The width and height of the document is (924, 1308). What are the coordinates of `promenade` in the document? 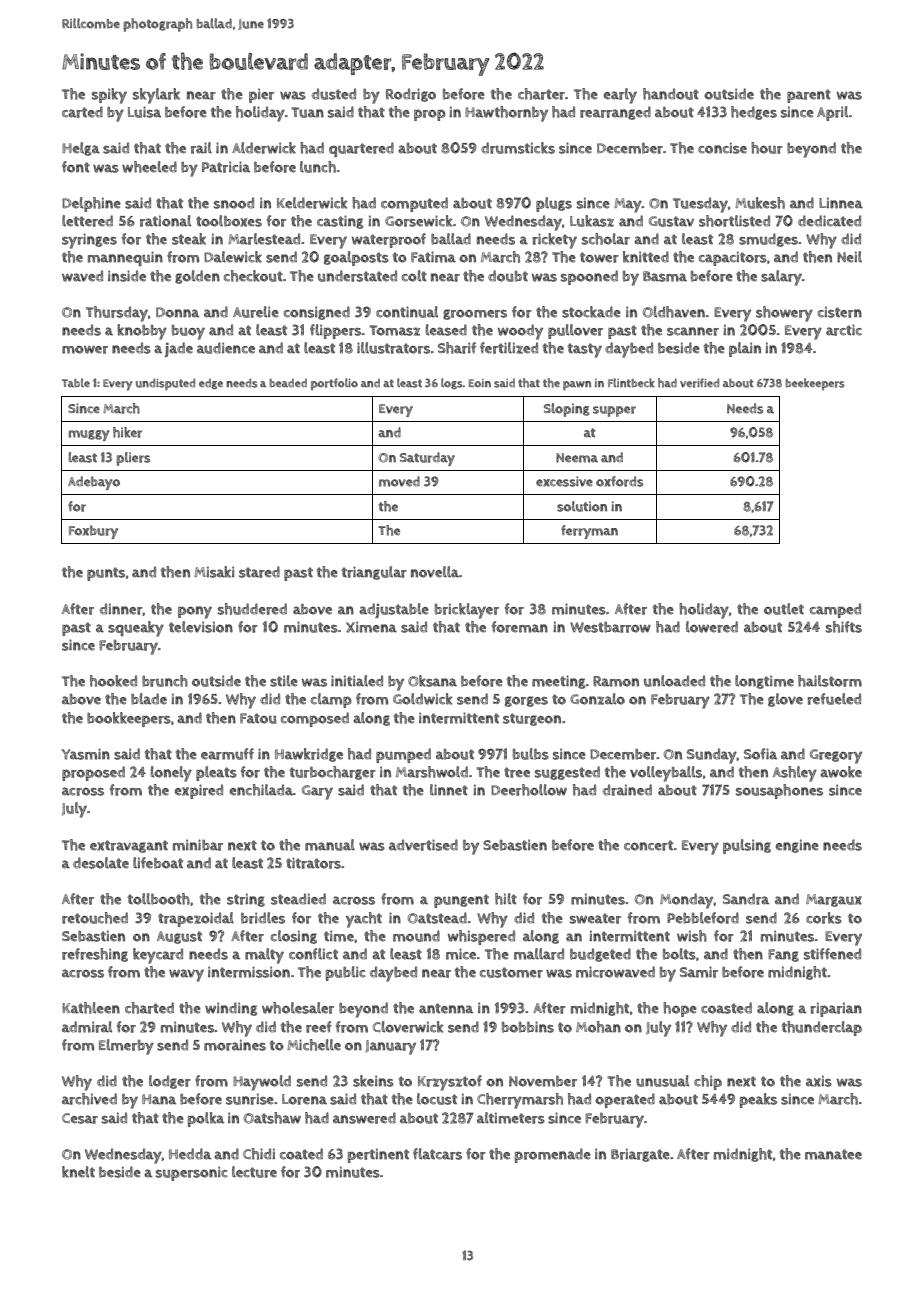 It's located at (553, 1155).
